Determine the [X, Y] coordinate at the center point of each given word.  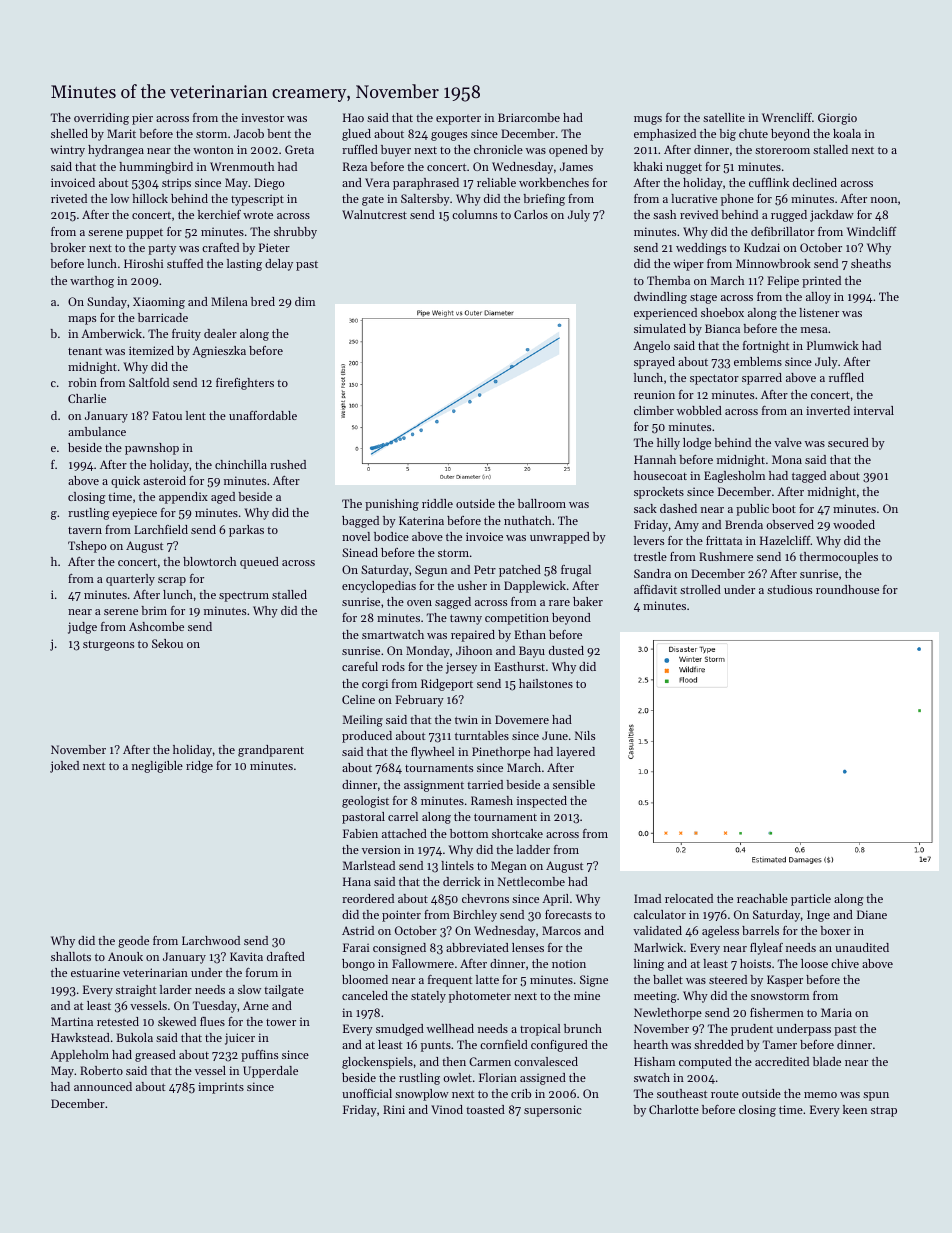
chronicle [498, 149]
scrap [172, 581]
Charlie [87, 398]
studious [789, 589]
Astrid [358, 930]
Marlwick [658, 947]
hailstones [546, 683]
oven [419, 603]
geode [133, 942]
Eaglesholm [734, 477]
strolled [700, 589]
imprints [221, 1088]
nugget [684, 169]
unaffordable [263, 415]
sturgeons [108, 646]
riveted [69, 198]
